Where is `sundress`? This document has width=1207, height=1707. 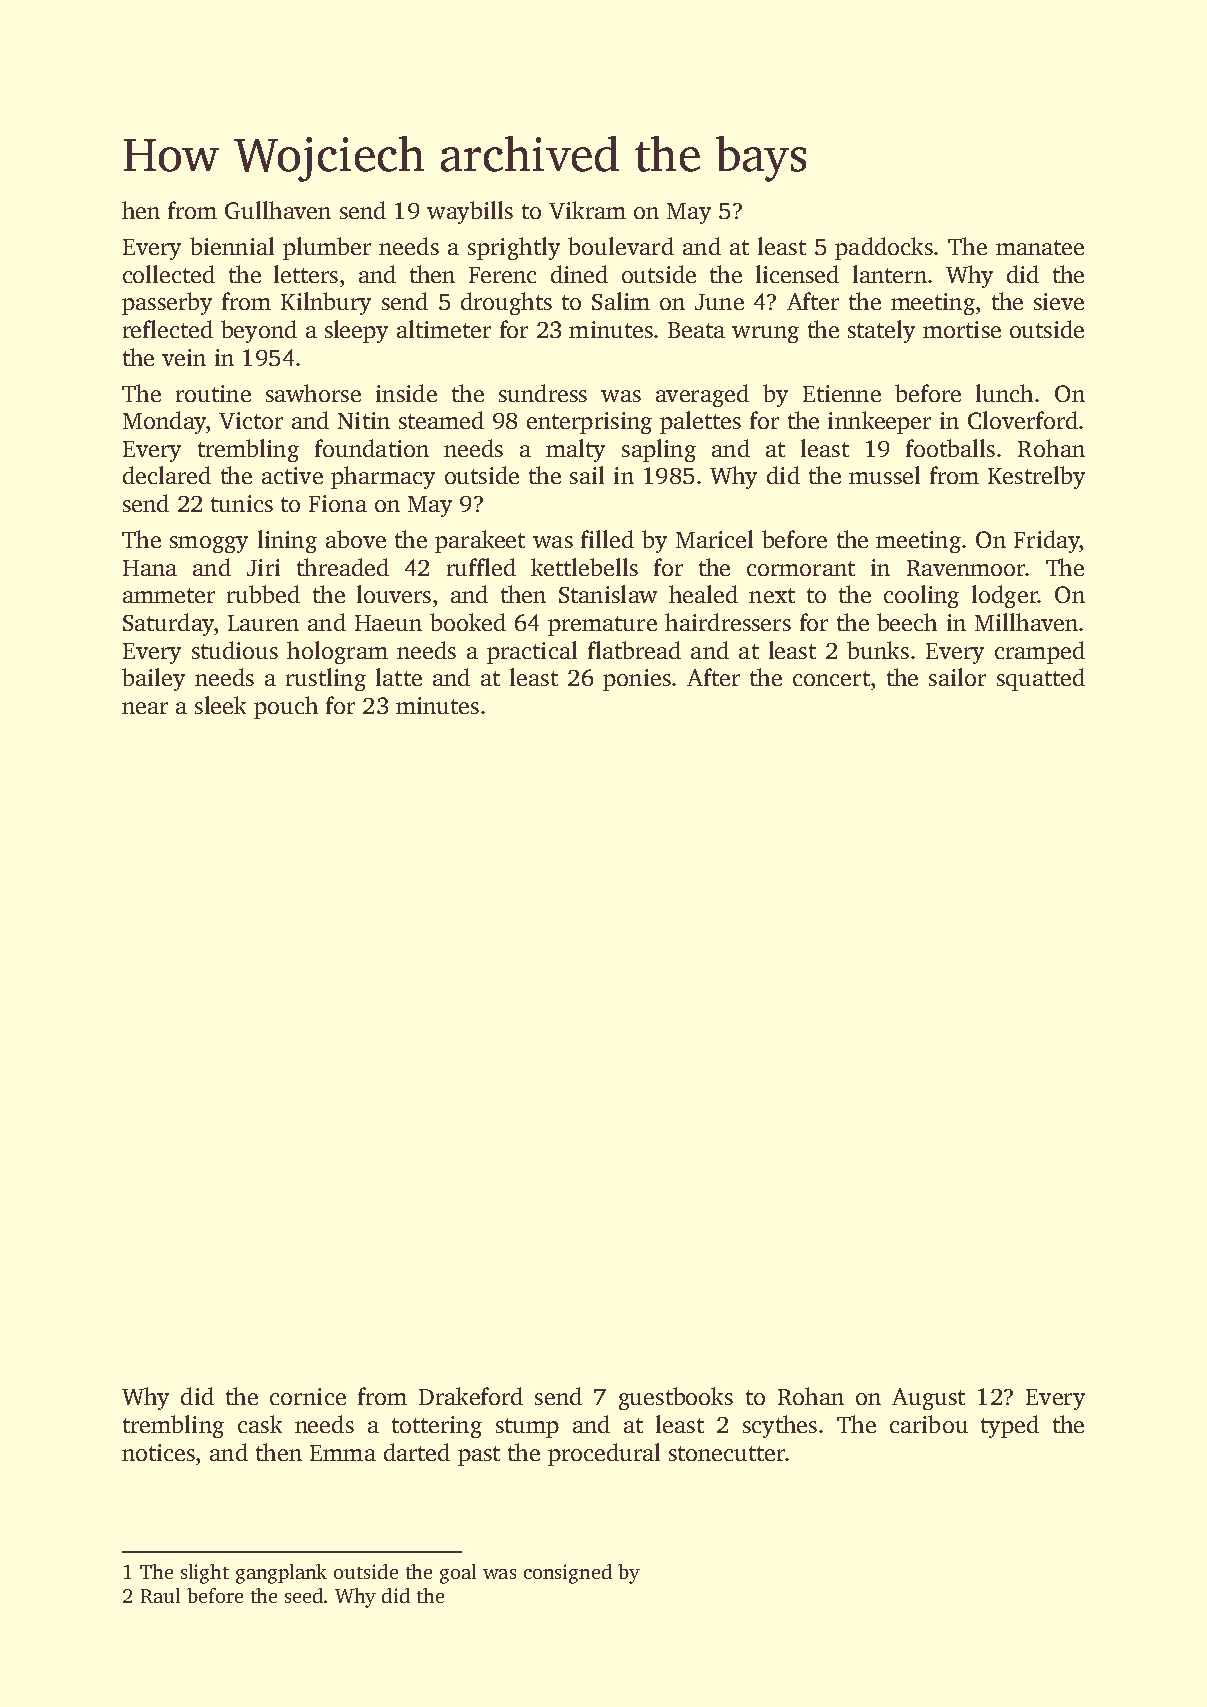 sundress is located at coordinates (543, 393).
